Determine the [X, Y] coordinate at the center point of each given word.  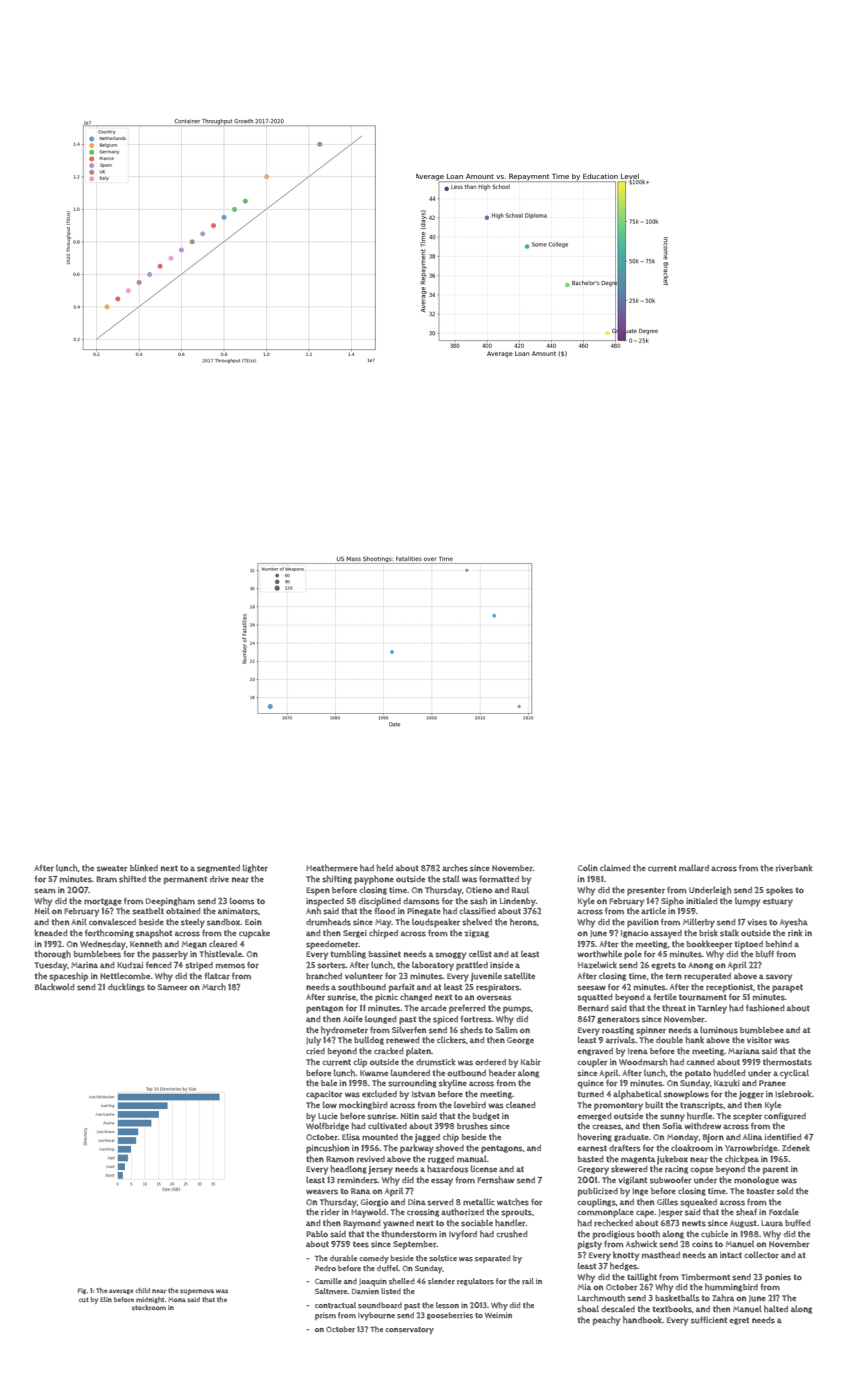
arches [455, 868]
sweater [112, 868]
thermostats [787, 1062]
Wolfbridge [327, 1126]
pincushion [327, 1149]
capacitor [324, 1095]
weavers [322, 1192]
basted [591, 1159]
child [142, 1290]
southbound [362, 987]
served [440, 1202]
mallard [694, 868]
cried [315, 1051]
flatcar [217, 976]
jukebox [672, 1160]
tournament [703, 997]
